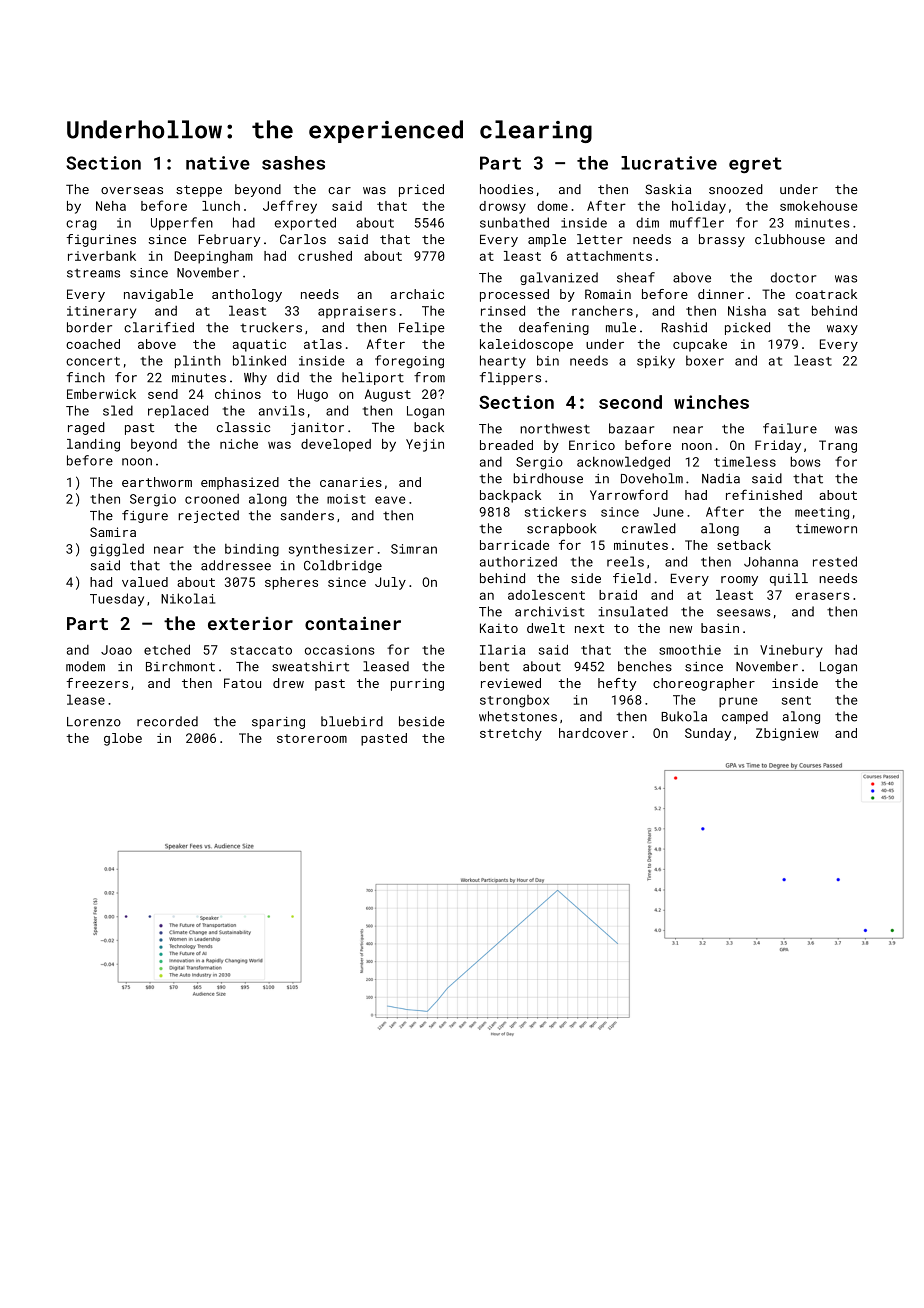 This screenshot has height=1308, width=924. Describe the element at coordinates (167, 721) in the screenshot. I see `recorded` at that location.
